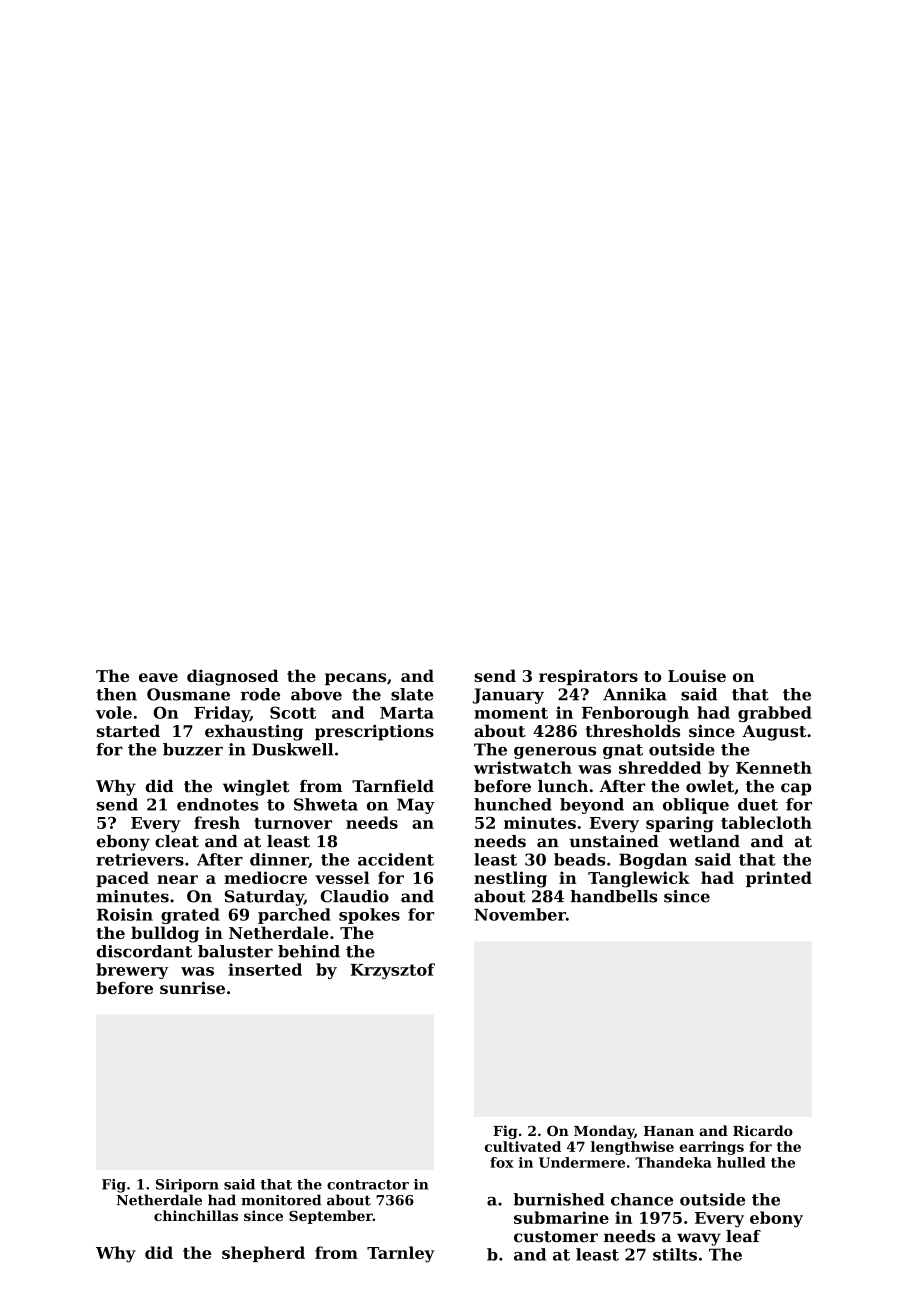 The image size is (908, 1316). What do you see at coordinates (412, 694) in the page?
I see `slate` at bounding box center [412, 694].
